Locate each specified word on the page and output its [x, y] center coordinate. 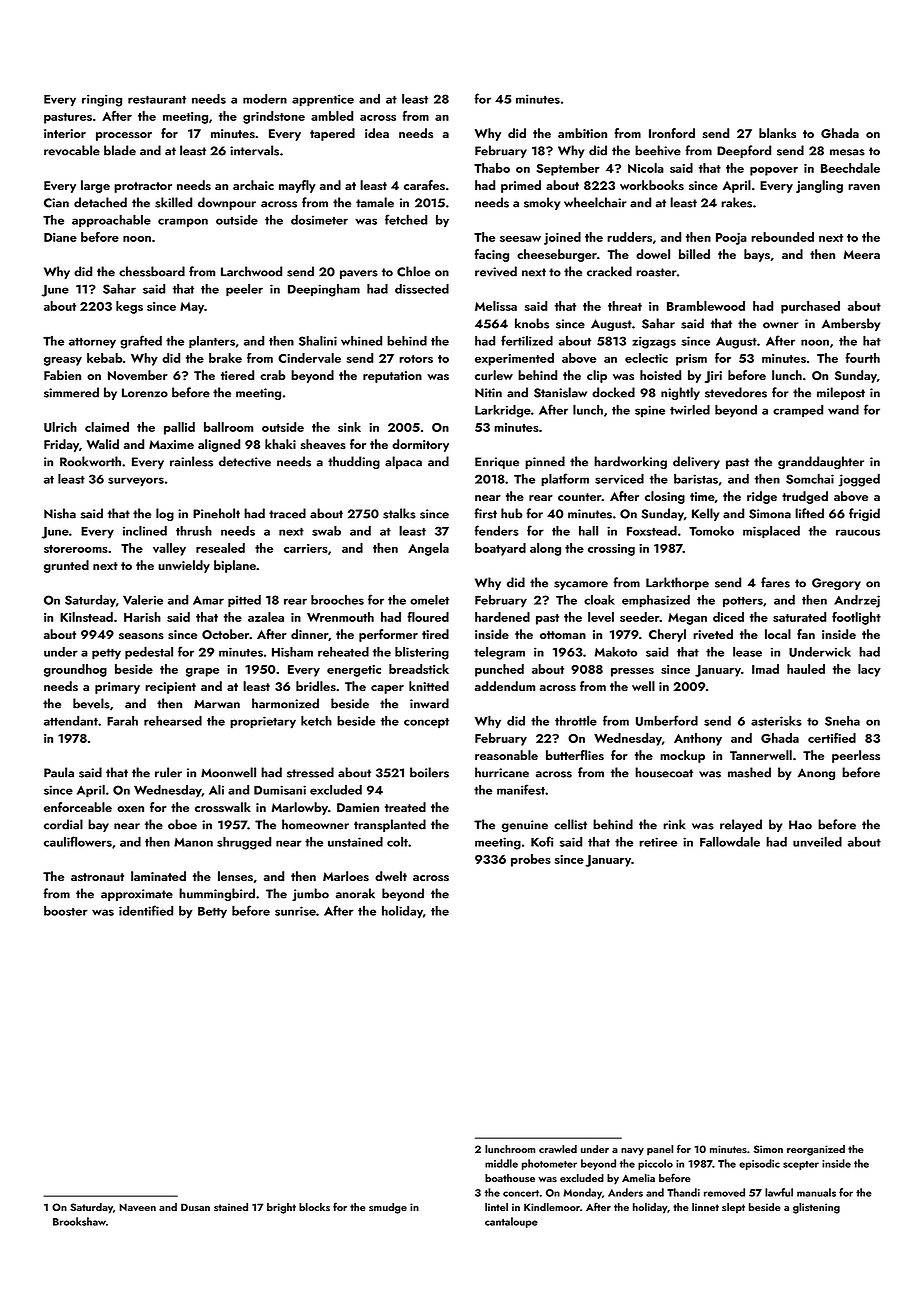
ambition [582, 133]
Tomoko [711, 531]
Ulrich [60, 427]
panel [660, 1150]
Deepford [744, 151]
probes [531, 860]
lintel [496, 1207]
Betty [212, 913]
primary [117, 688]
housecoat [664, 772]
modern [265, 99]
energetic [354, 671]
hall [588, 531]
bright [281, 1208]
